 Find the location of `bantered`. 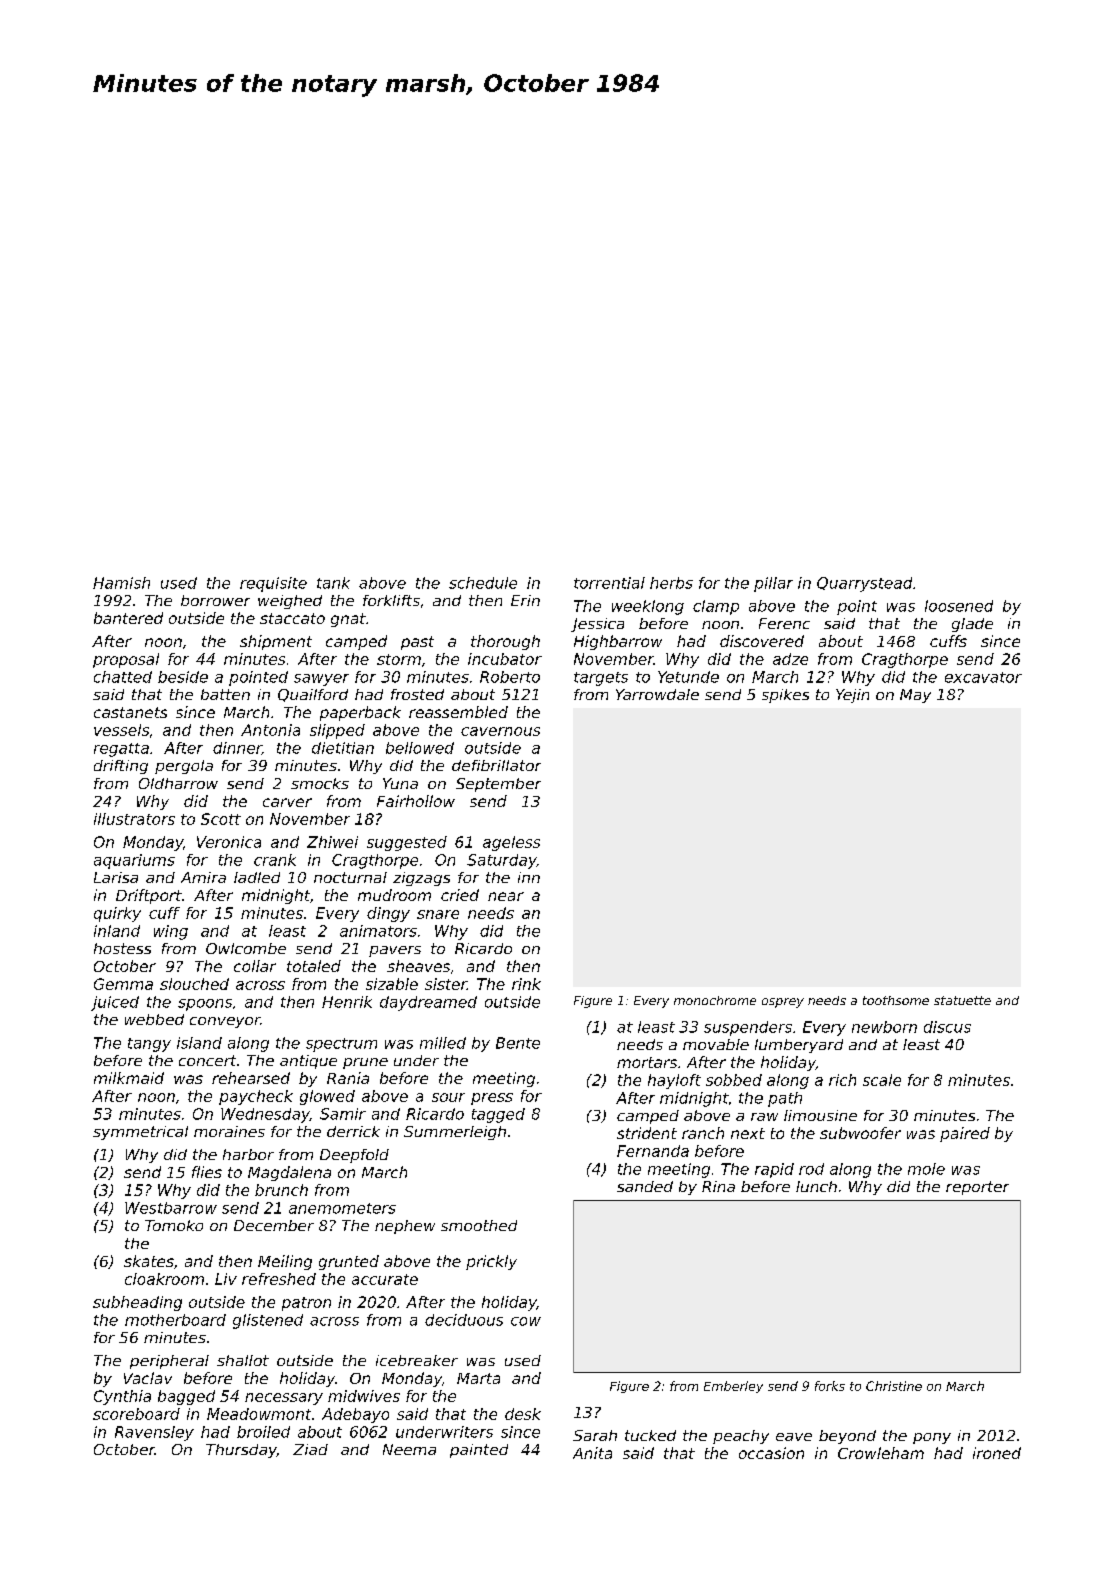

bantered is located at coordinates (128, 618).
